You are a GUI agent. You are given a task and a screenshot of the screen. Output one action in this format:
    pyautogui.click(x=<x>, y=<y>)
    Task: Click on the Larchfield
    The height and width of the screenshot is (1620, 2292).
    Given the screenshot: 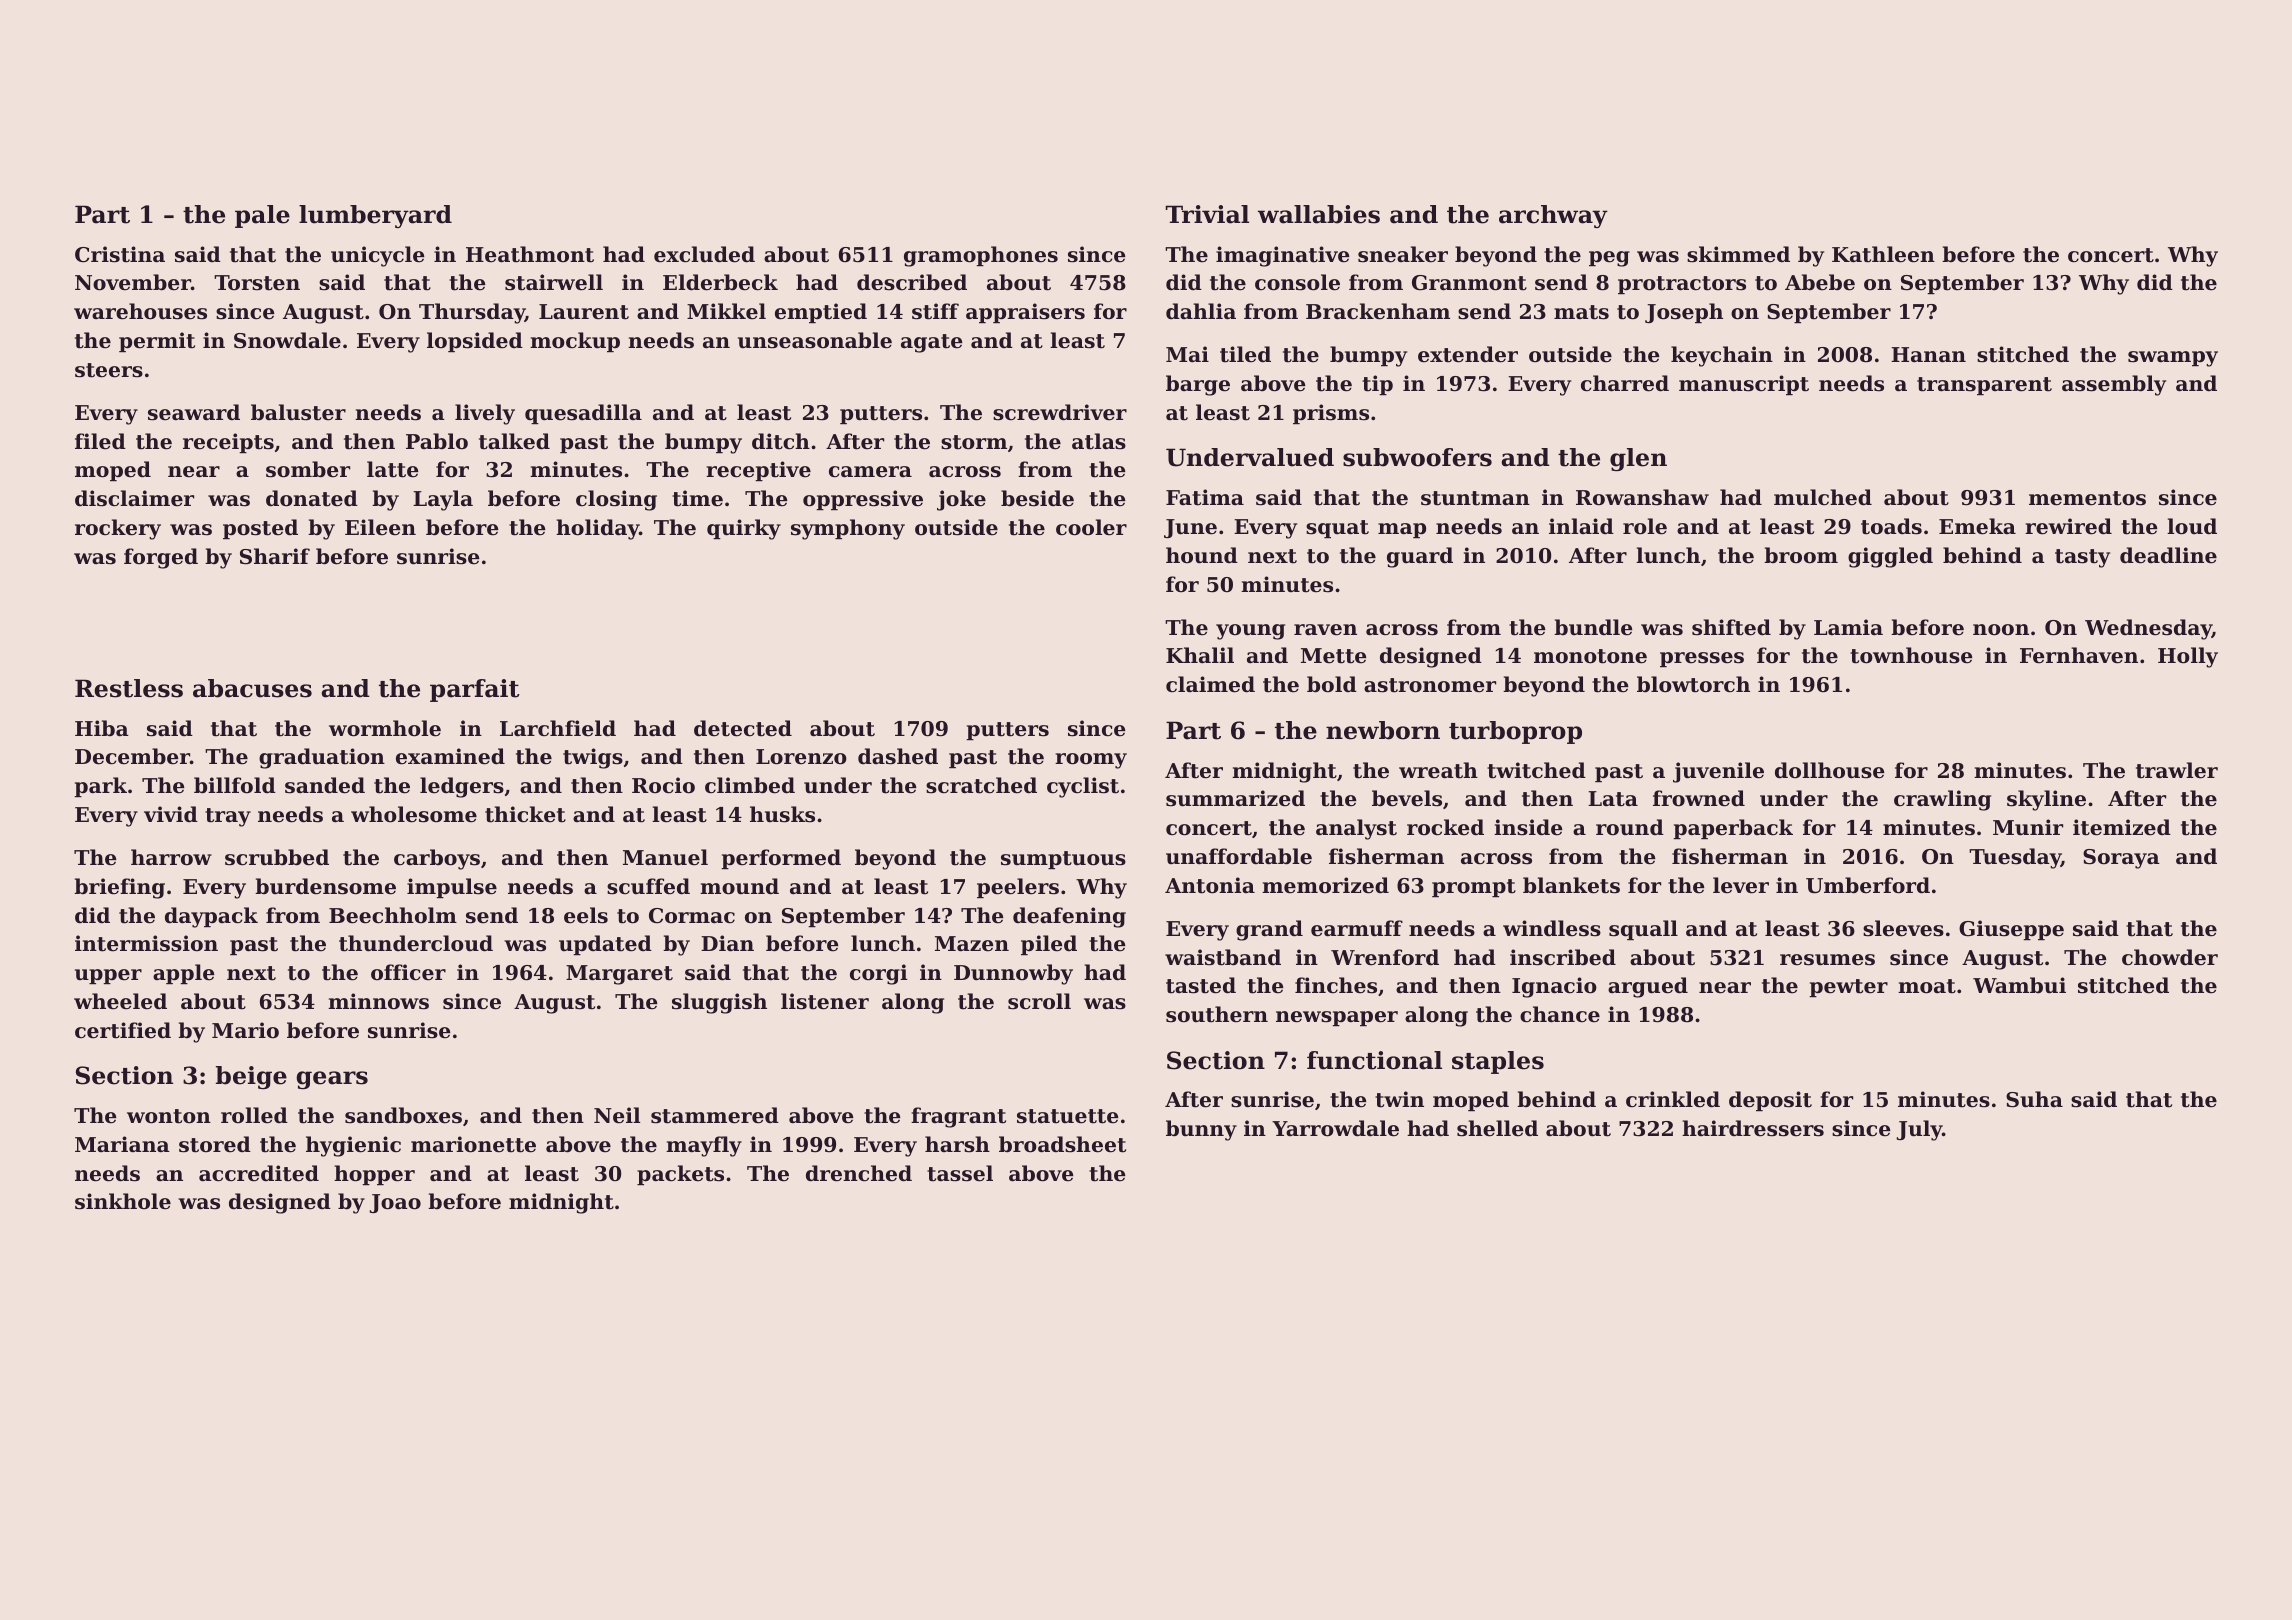 What is the action you would take?
    pyautogui.click(x=558, y=728)
